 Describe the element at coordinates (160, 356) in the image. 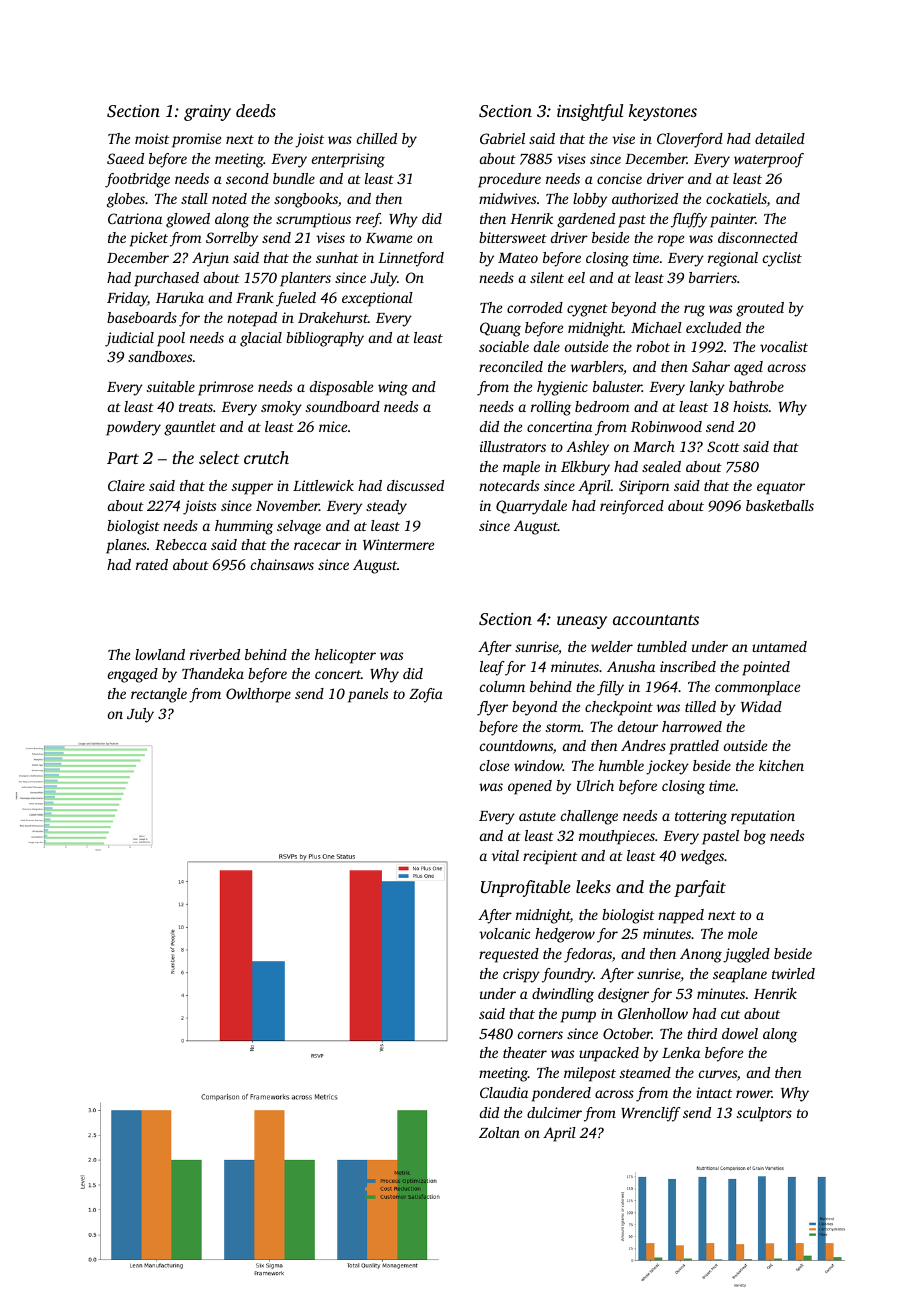

I see `sandboxes` at that location.
